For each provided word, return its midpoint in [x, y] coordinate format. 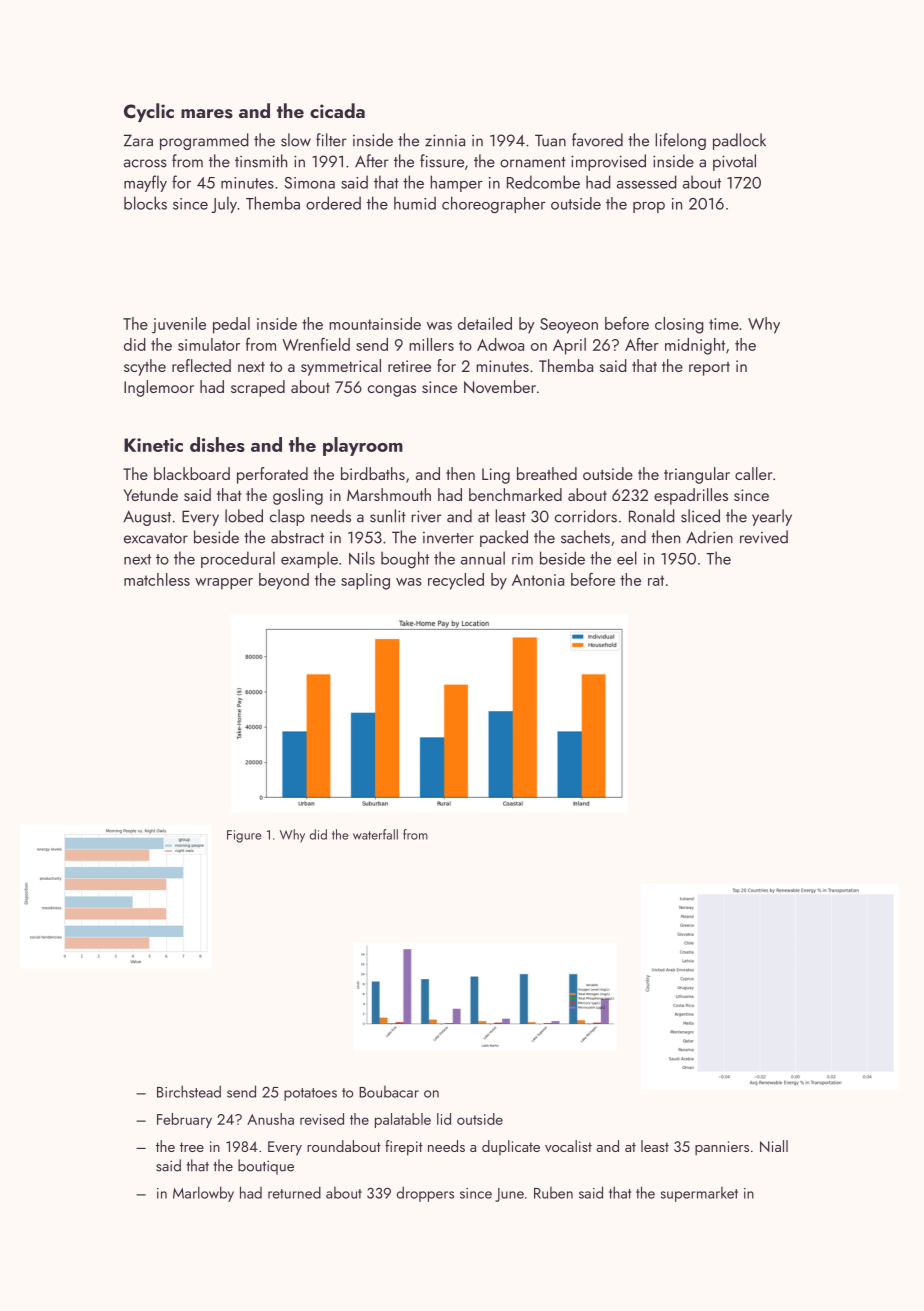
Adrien [709, 537]
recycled [456, 581]
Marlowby [203, 1194]
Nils [362, 558]
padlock [739, 141]
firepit [404, 1148]
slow [296, 140]
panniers [722, 1148]
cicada [337, 110]
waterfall [375, 834]
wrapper [224, 584]
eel [627, 558]
